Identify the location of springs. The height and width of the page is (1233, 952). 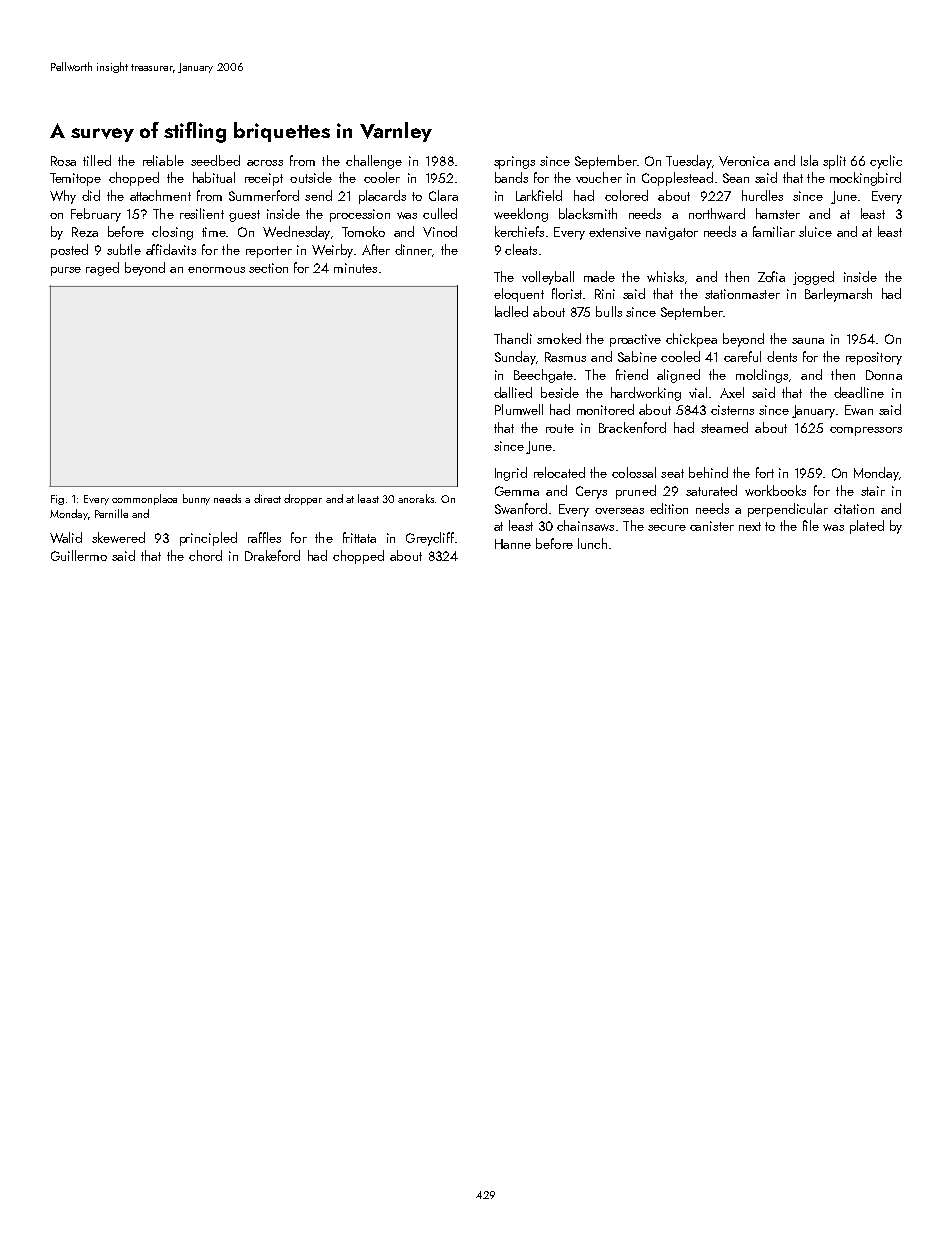
(514, 162).
